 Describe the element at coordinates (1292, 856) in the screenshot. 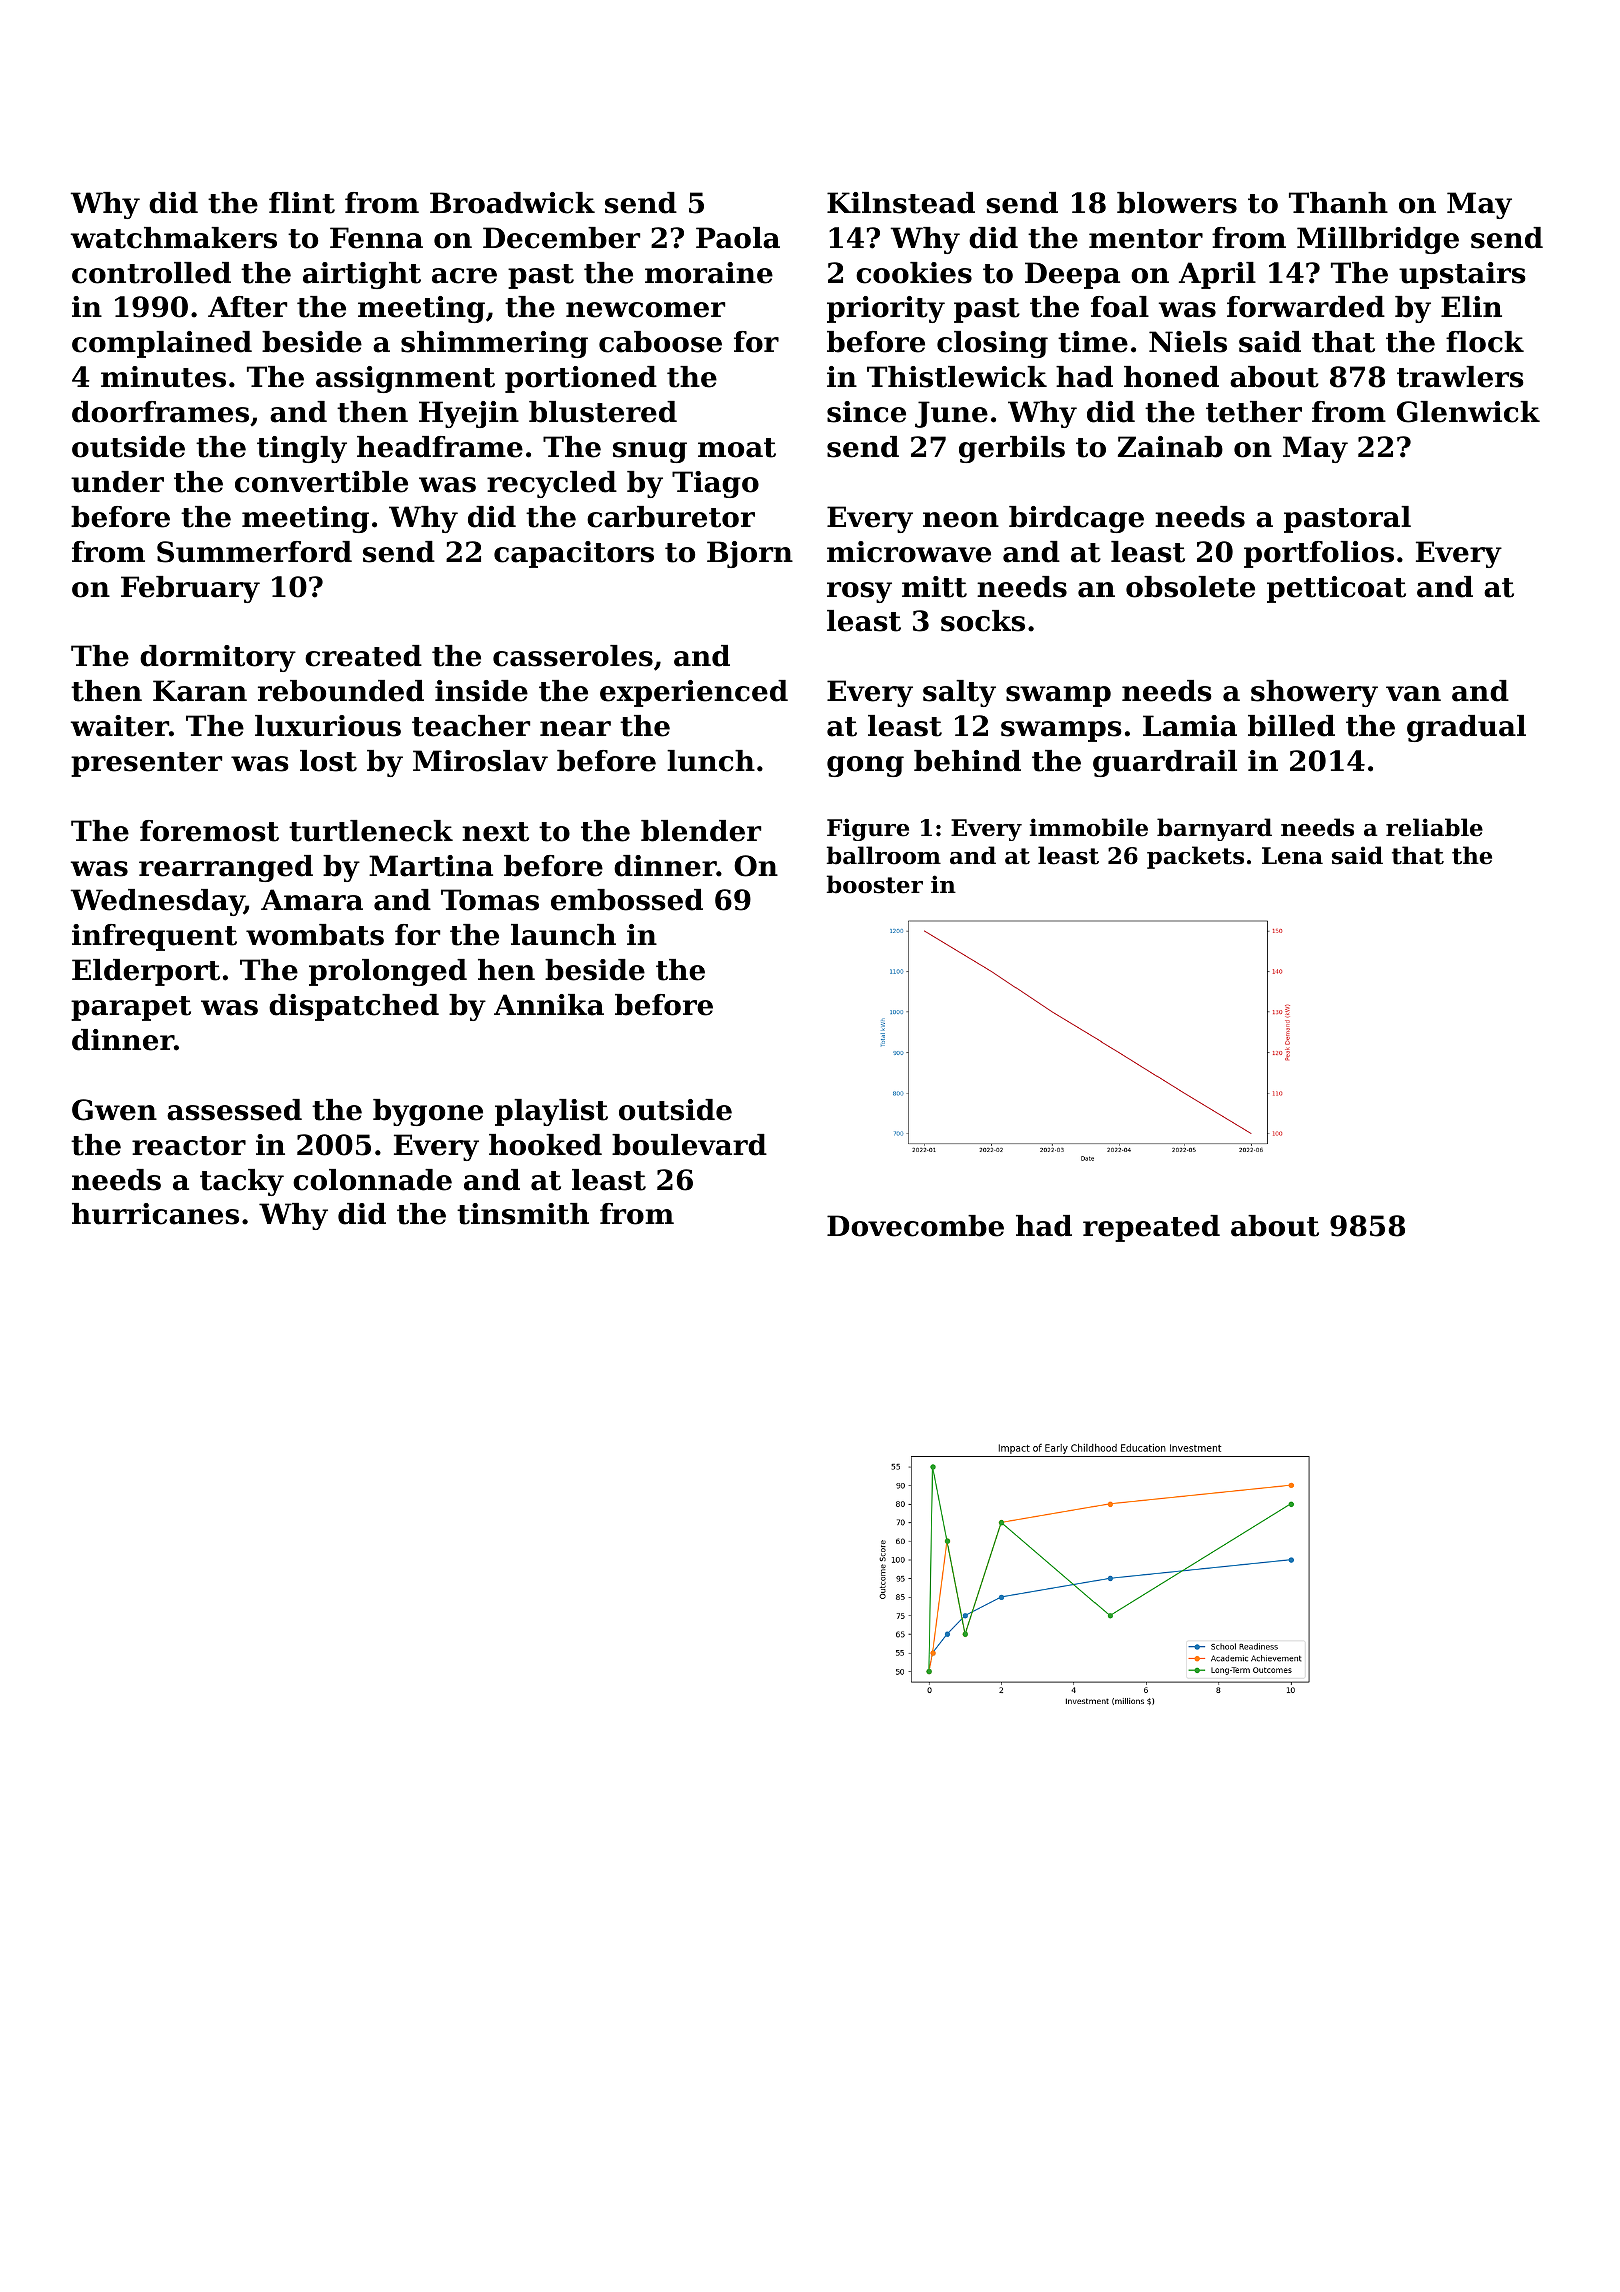

I see `Lena` at that location.
